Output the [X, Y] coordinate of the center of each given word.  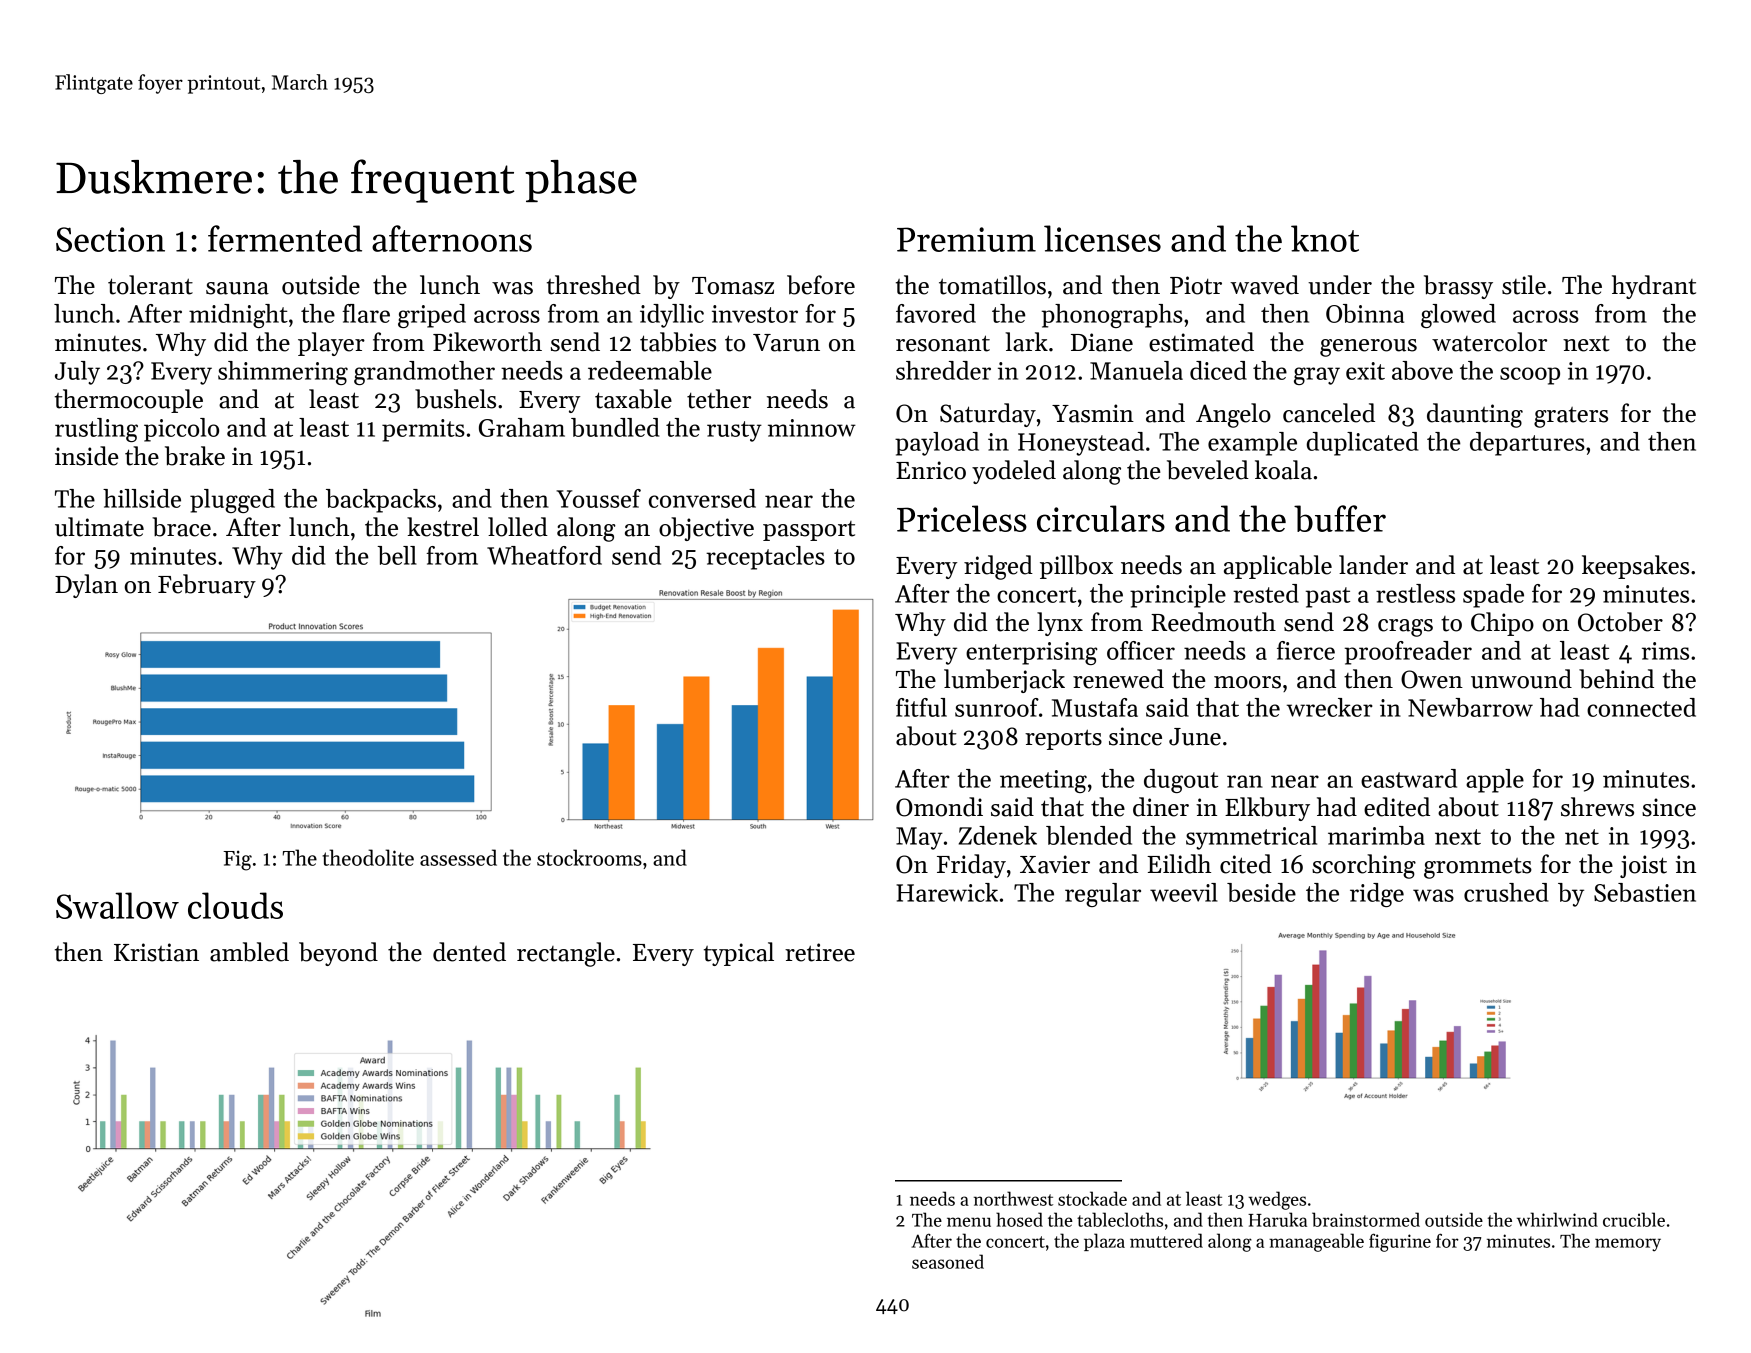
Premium [966, 239]
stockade [1092, 1198]
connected [1641, 707]
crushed [1506, 892]
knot [1325, 238]
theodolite [368, 857]
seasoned [948, 1261]
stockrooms [589, 857]
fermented [285, 238]
